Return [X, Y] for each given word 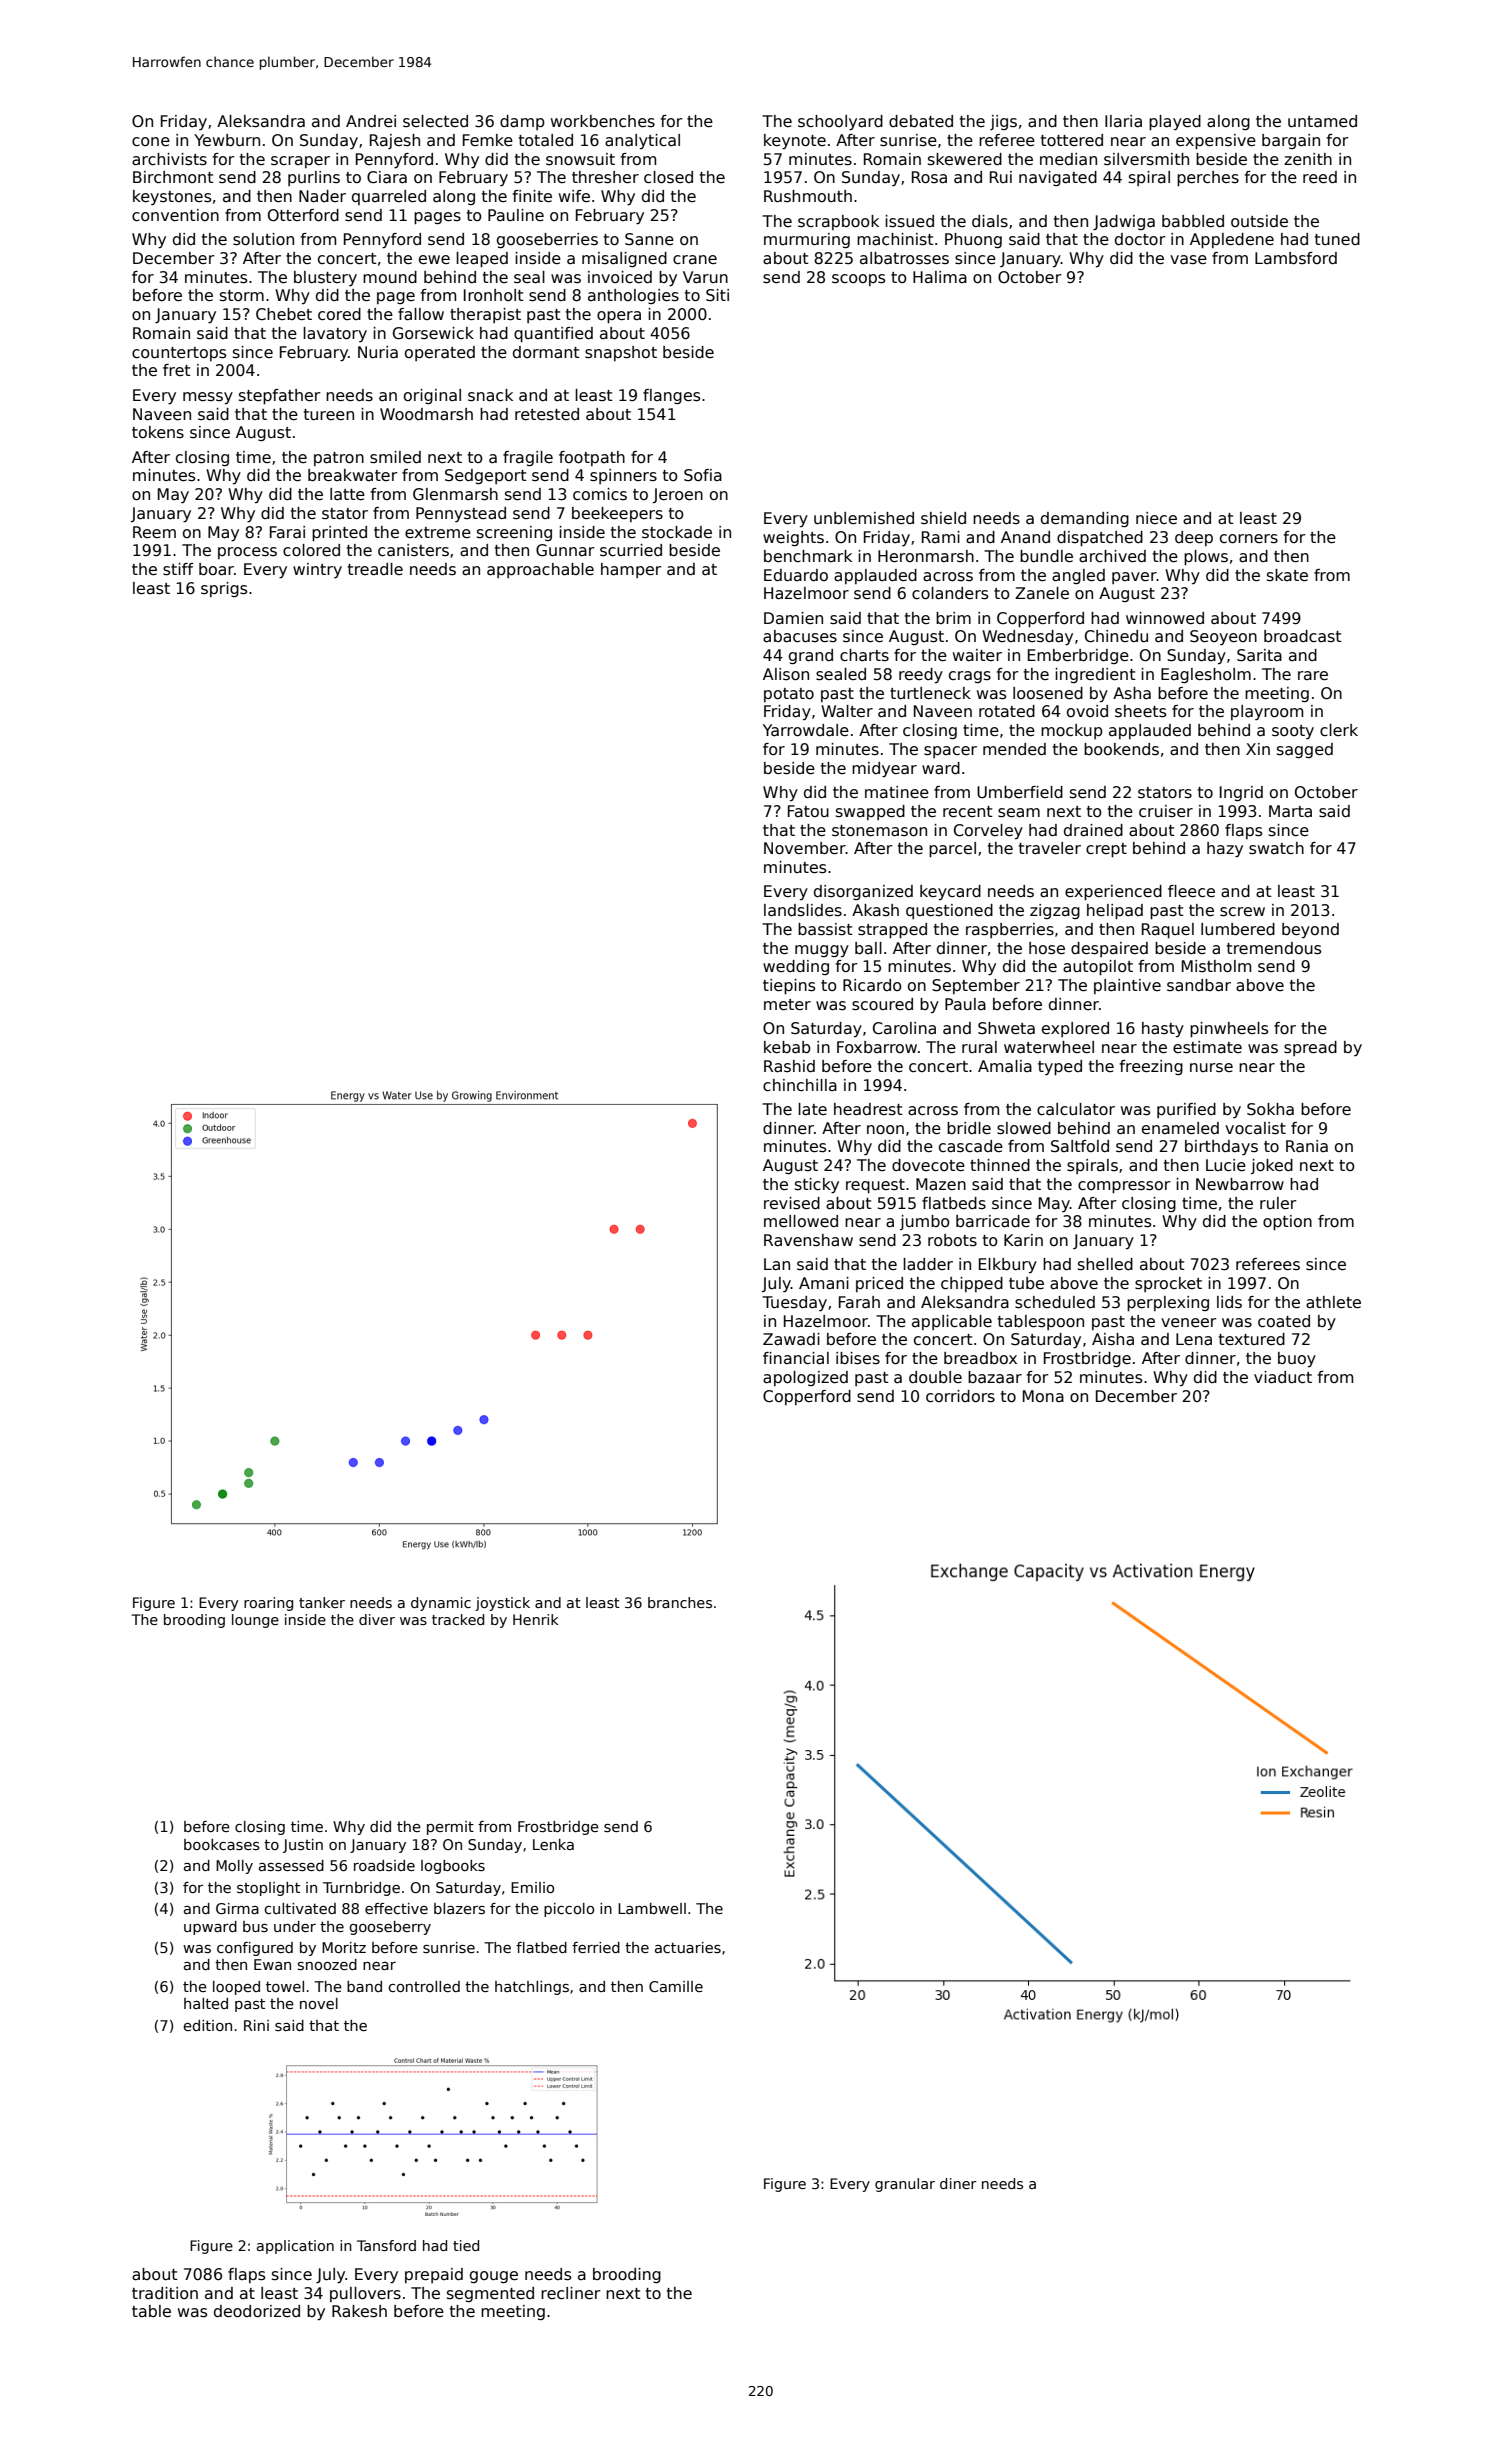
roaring [268, 1604]
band [364, 1986]
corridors [960, 1396]
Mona [1043, 1396]
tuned [1337, 239]
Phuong [973, 240]
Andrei [371, 121]
